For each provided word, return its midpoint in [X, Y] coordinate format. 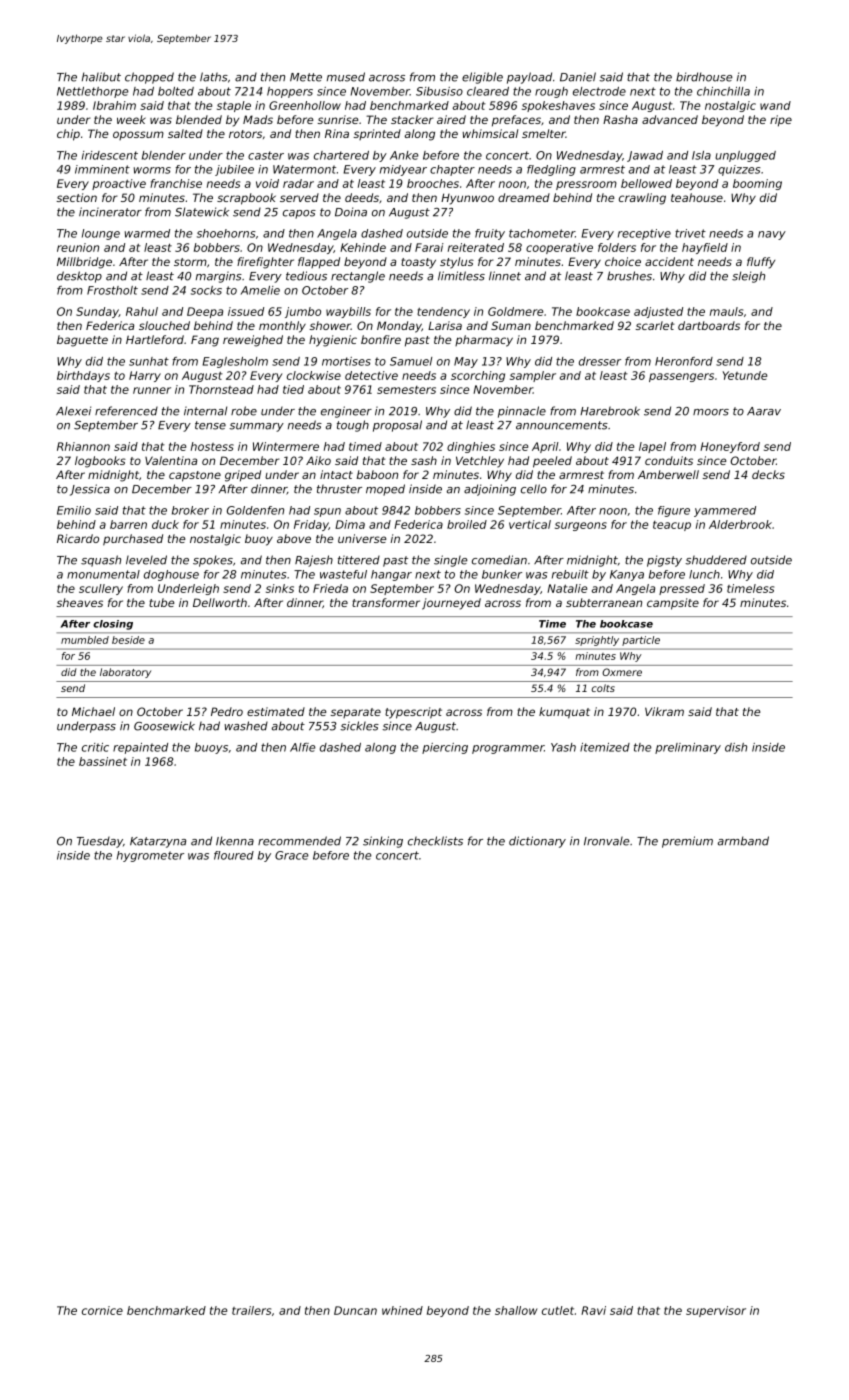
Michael [93, 711]
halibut [101, 77]
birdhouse [704, 77]
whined [402, 1310]
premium [687, 842]
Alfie [303, 747]
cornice [102, 1310]
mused [346, 77]
